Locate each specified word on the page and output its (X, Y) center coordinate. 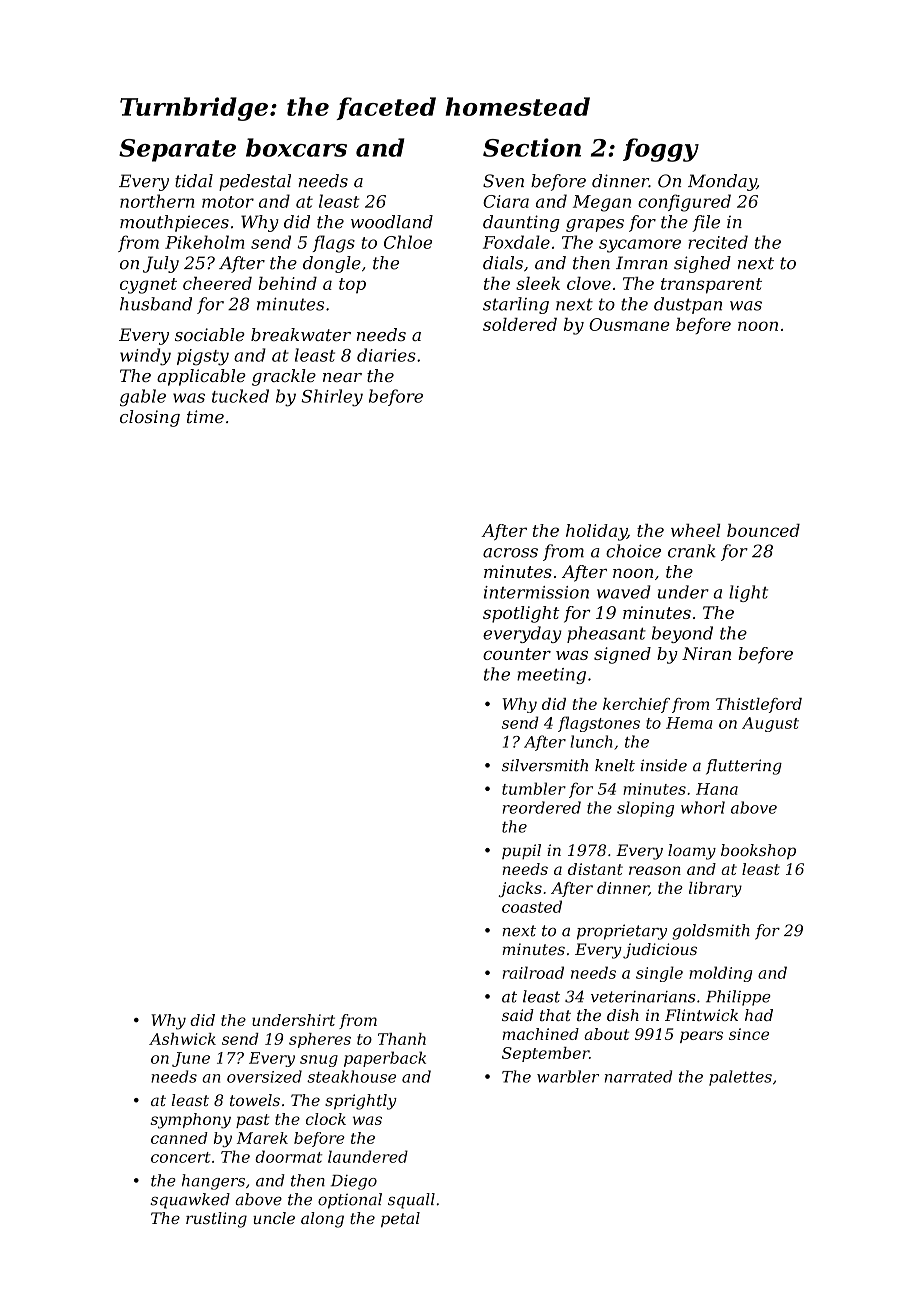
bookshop (758, 852)
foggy (661, 150)
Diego (354, 1182)
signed (622, 655)
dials (503, 263)
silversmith (545, 765)
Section (532, 147)
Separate (177, 150)
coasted (532, 906)
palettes (740, 1078)
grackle (284, 377)
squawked (190, 1201)
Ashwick (182, 1039)
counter (517, 654)
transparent (711, 286)
